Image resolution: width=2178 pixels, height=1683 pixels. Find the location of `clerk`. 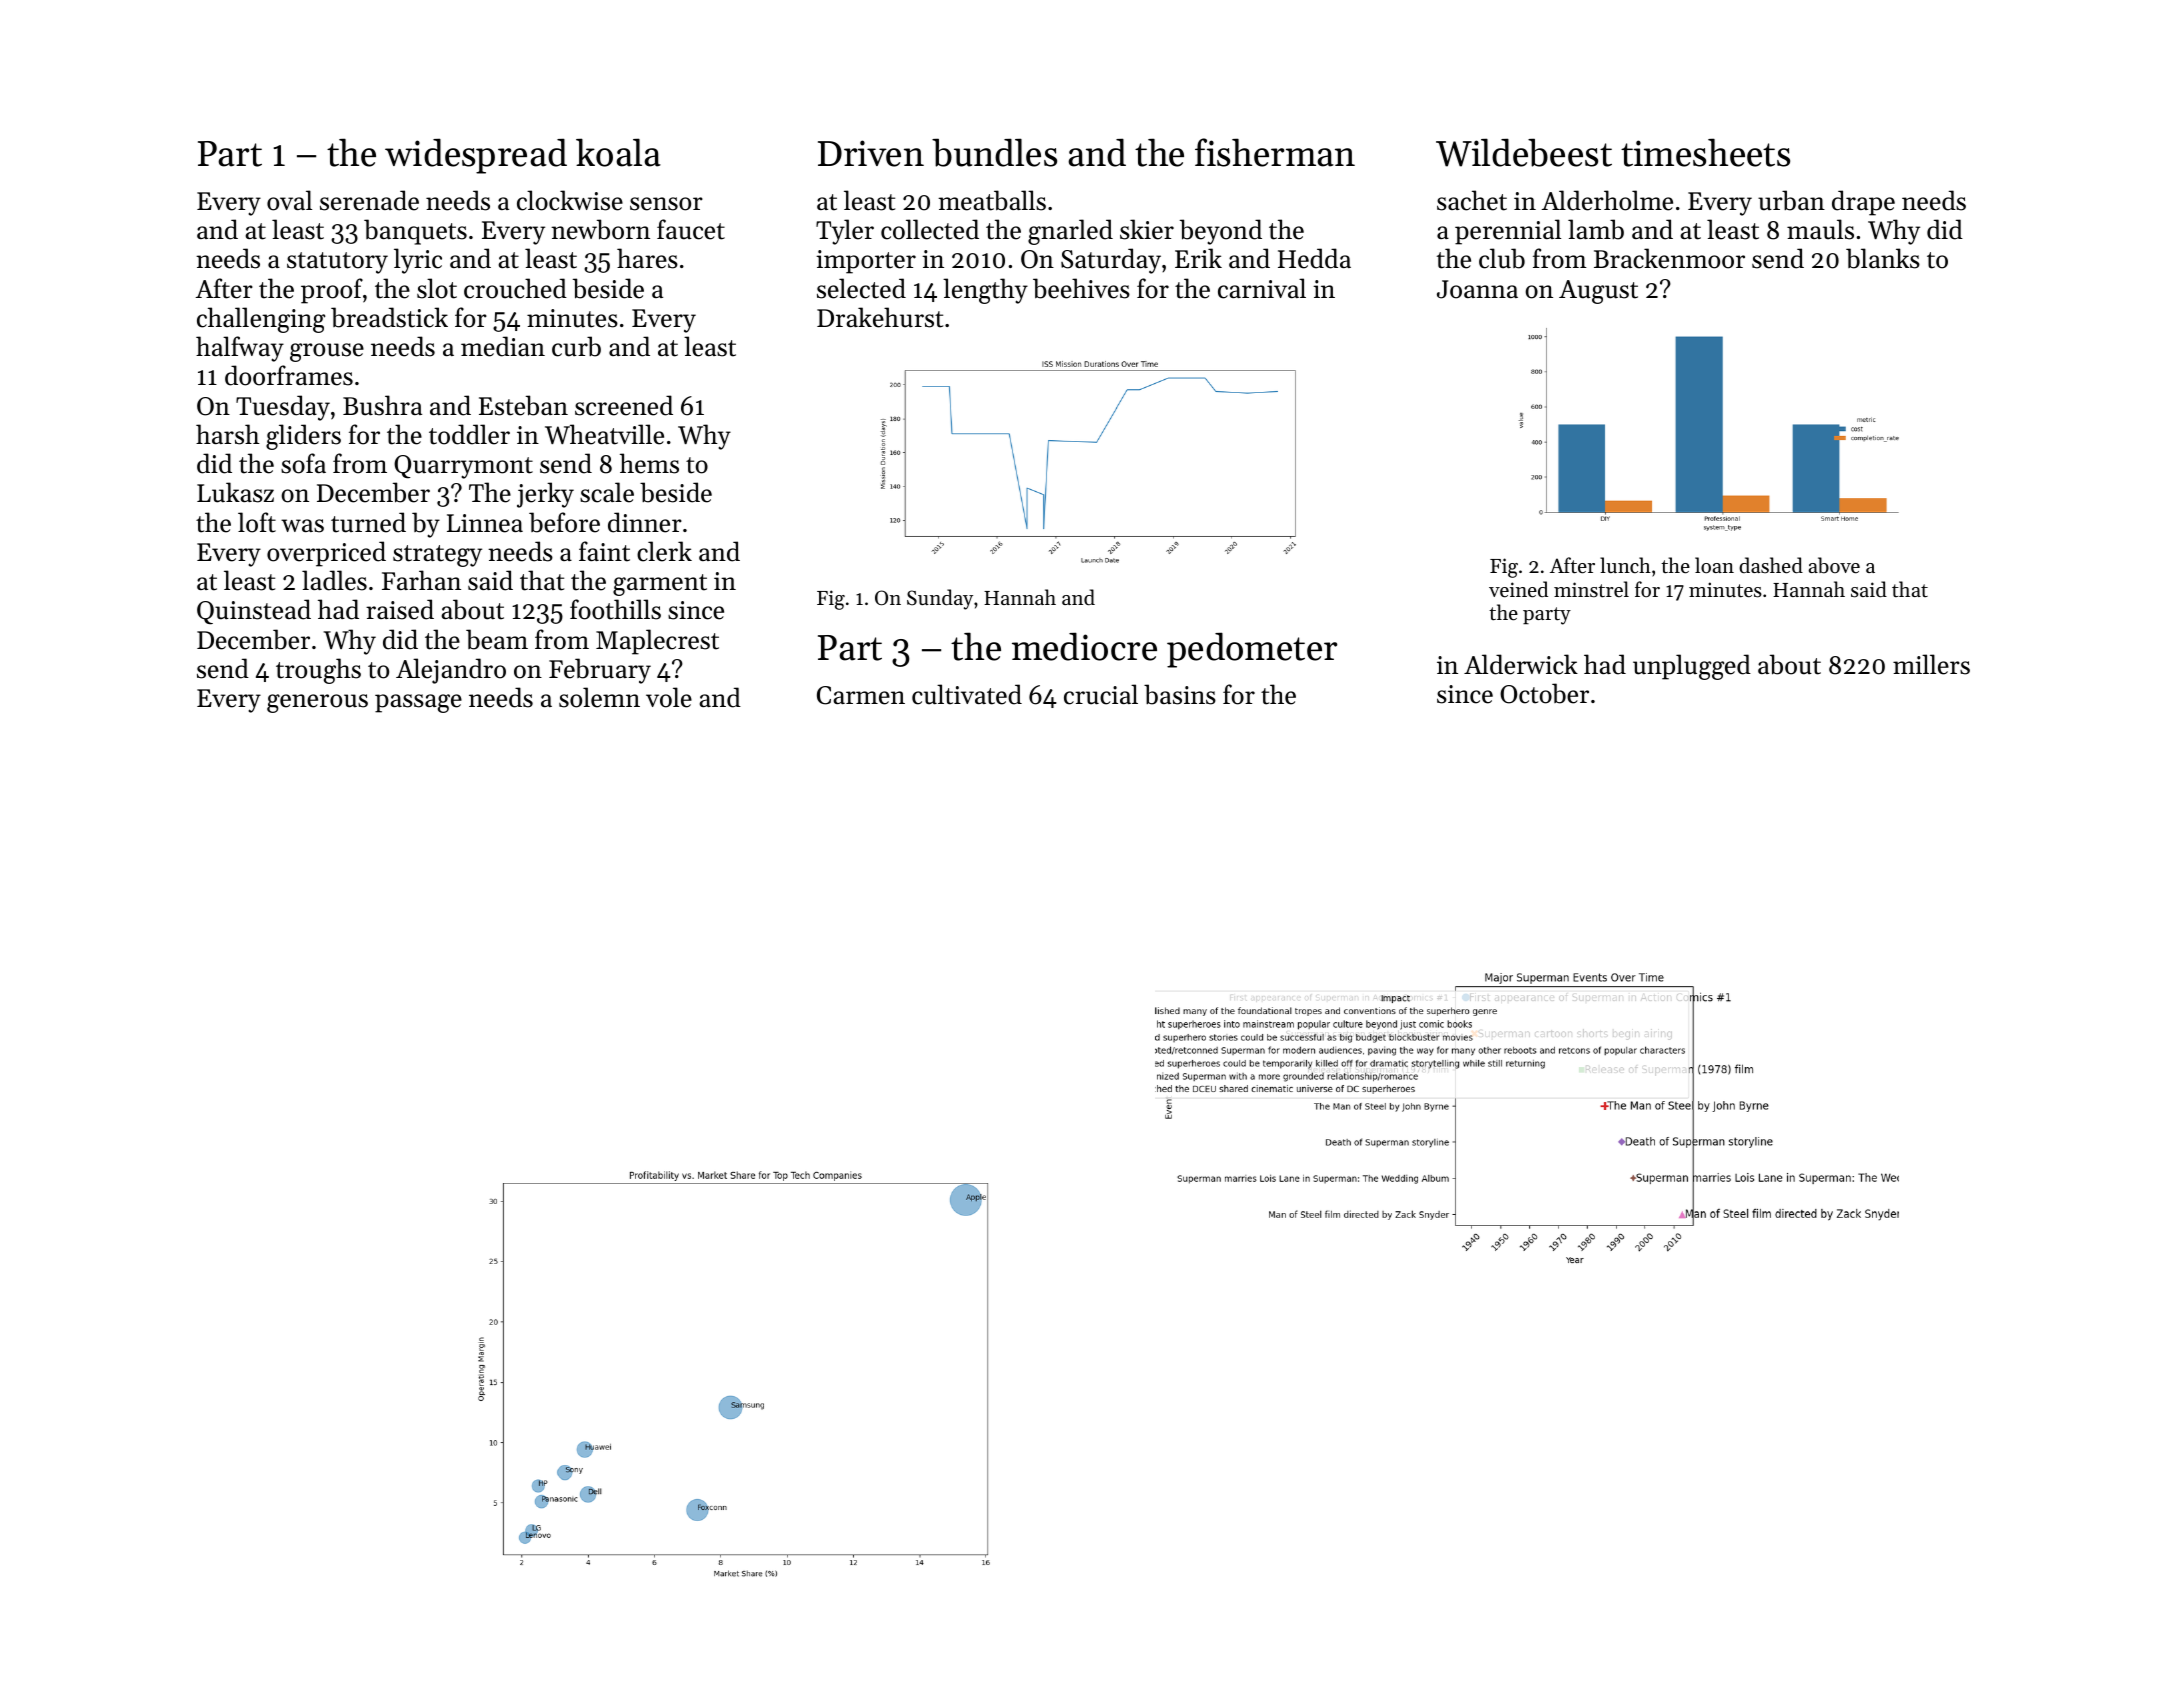

clerk is located at coordinates (664, 551).
